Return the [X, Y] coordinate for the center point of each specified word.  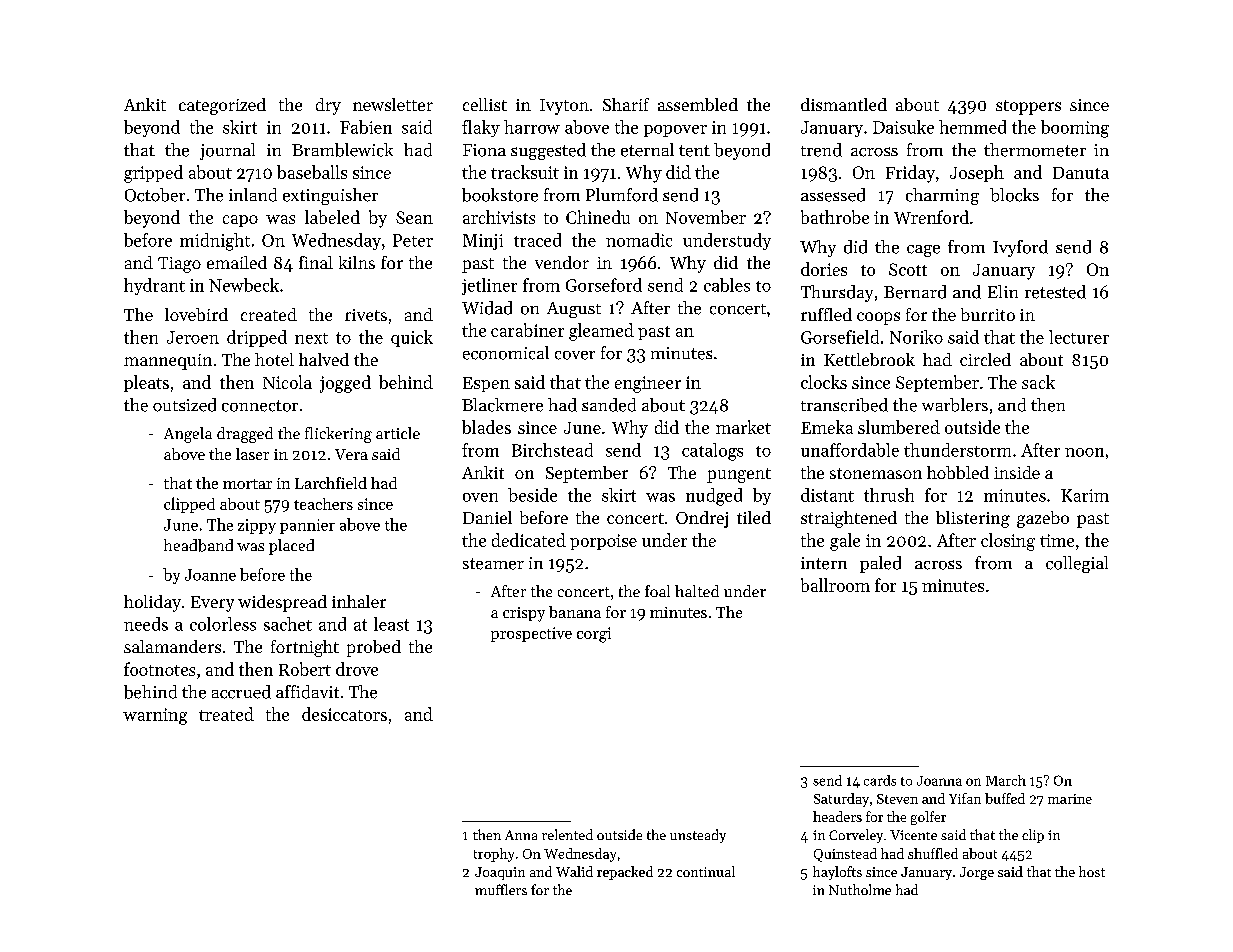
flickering [338, 435]
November [706, 217]
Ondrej [702, 519]
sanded [609, 405]
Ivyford [1020, 248]
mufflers [501, 889]
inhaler [359, 601]
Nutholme [860, 889]
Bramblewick [342, 150]
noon [1084, 452]
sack [1038, 382]
